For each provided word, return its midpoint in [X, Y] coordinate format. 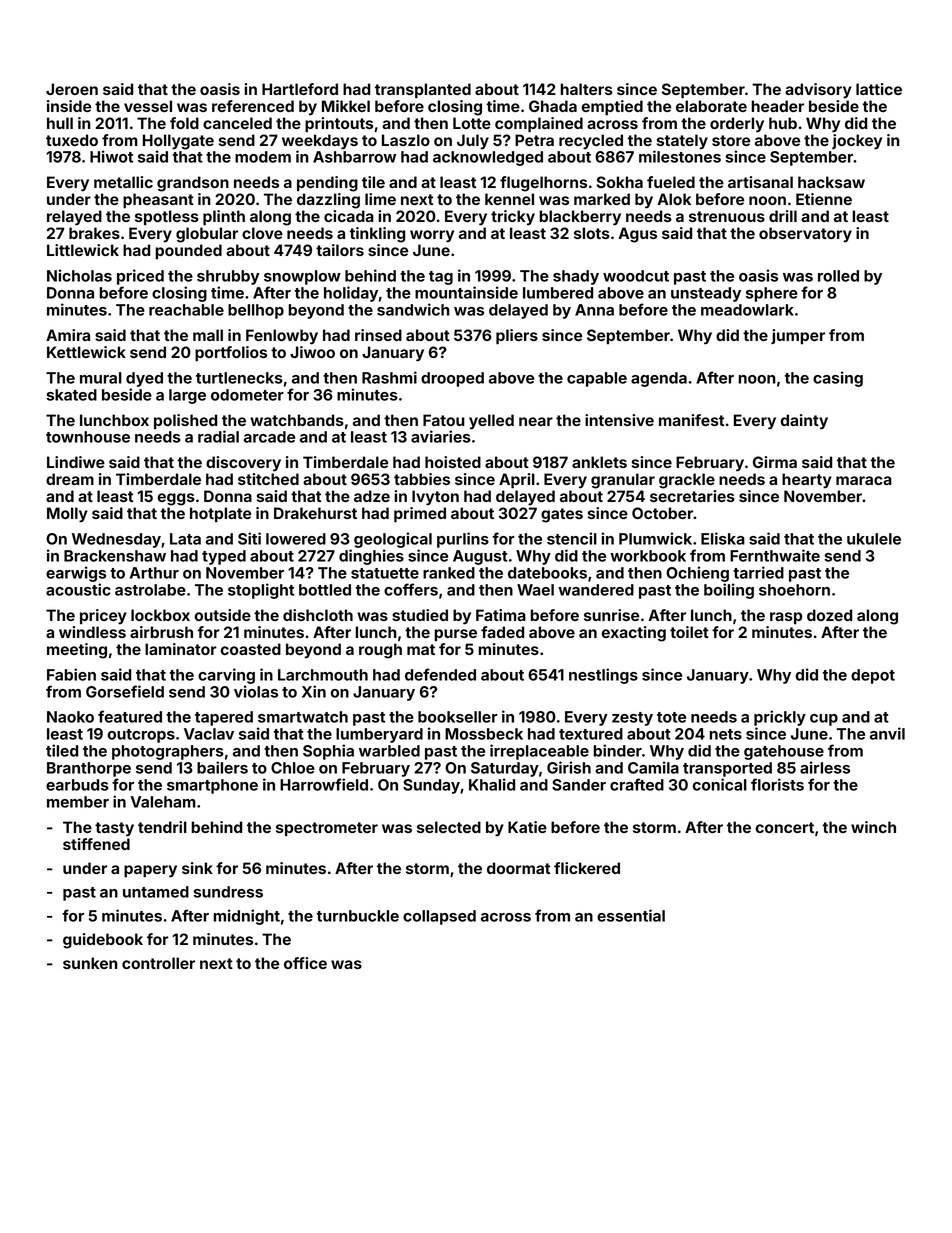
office [305, 963]
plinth [224, 217]
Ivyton [435, 498]
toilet [689, 632]
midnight [246, 917]
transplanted [423, 90]
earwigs [76, 574]
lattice [879, 89]
